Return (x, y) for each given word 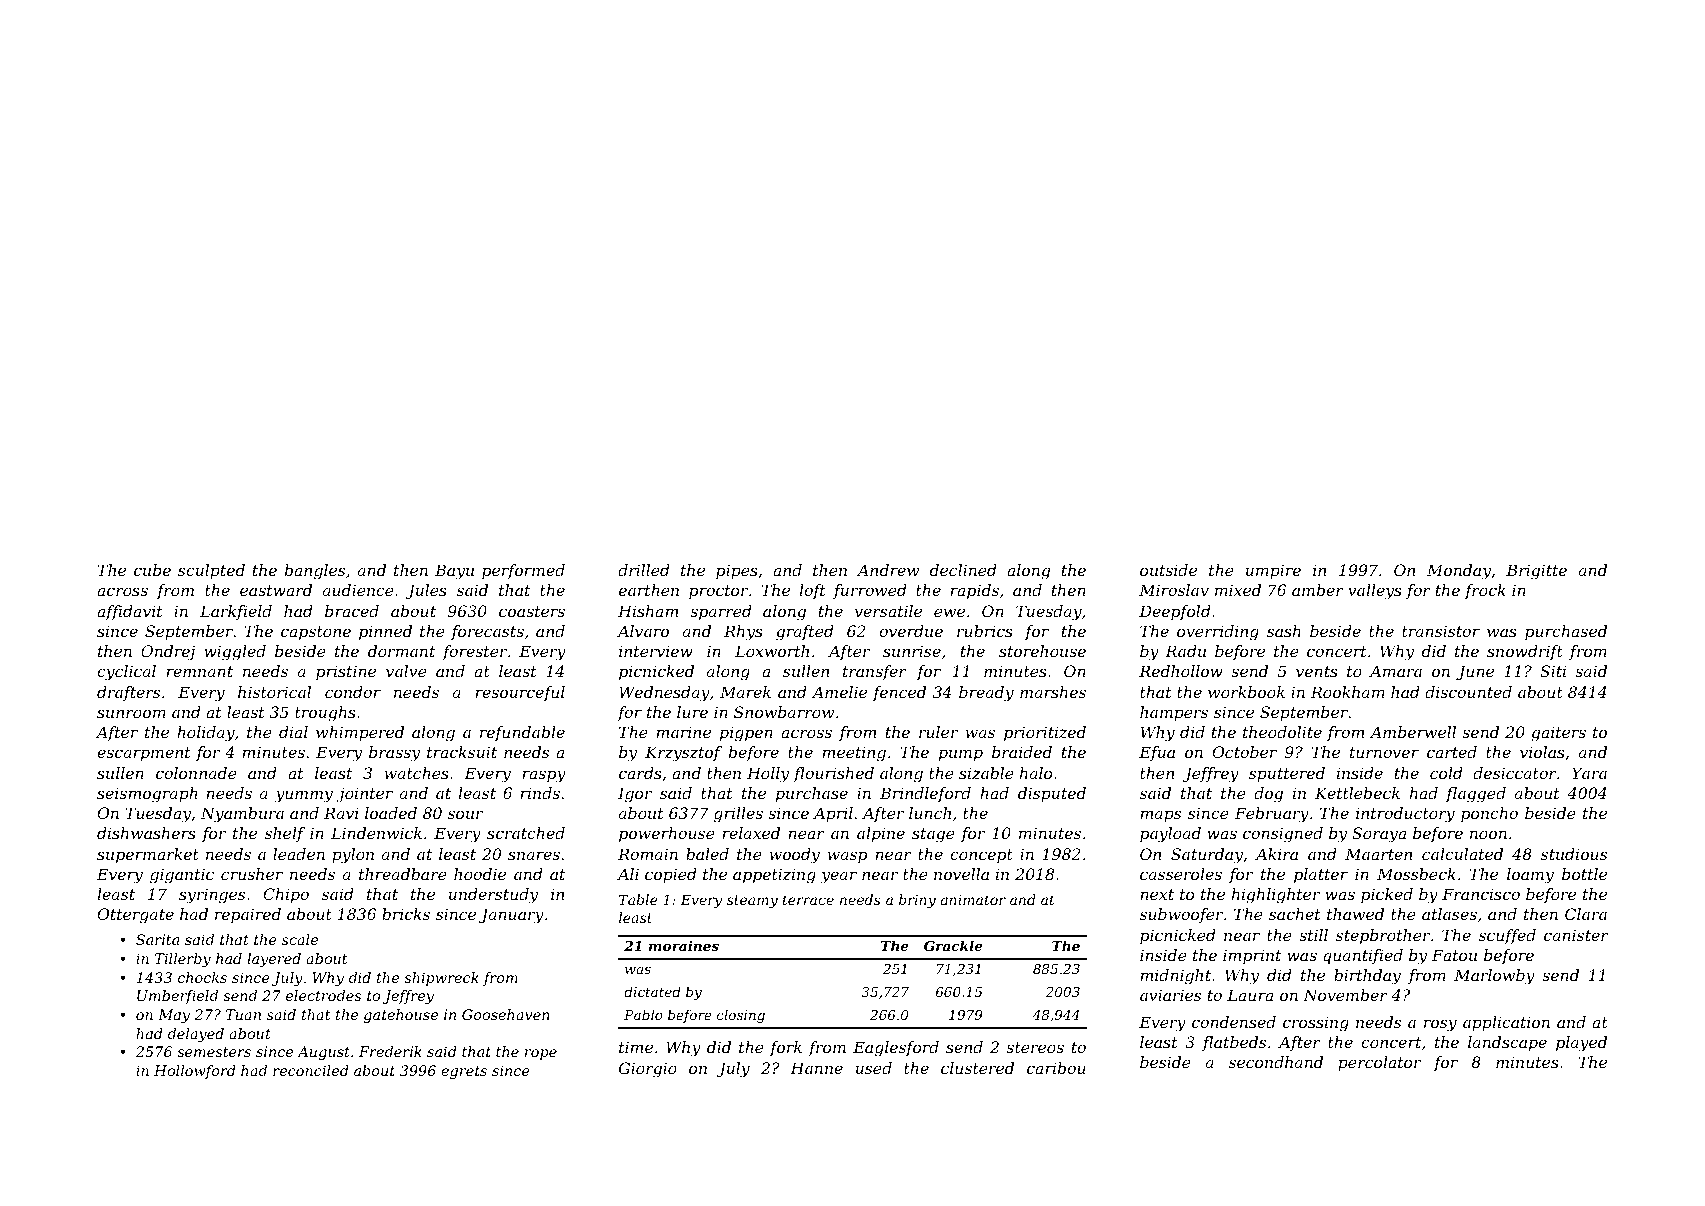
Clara (1586, 914)
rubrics (985, 631)
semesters (214, 1052)
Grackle (953, 945)
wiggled (235, 653)
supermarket (148, 856)
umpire (1273, 571)
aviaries (1170, 995)
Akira (1276, 854)
